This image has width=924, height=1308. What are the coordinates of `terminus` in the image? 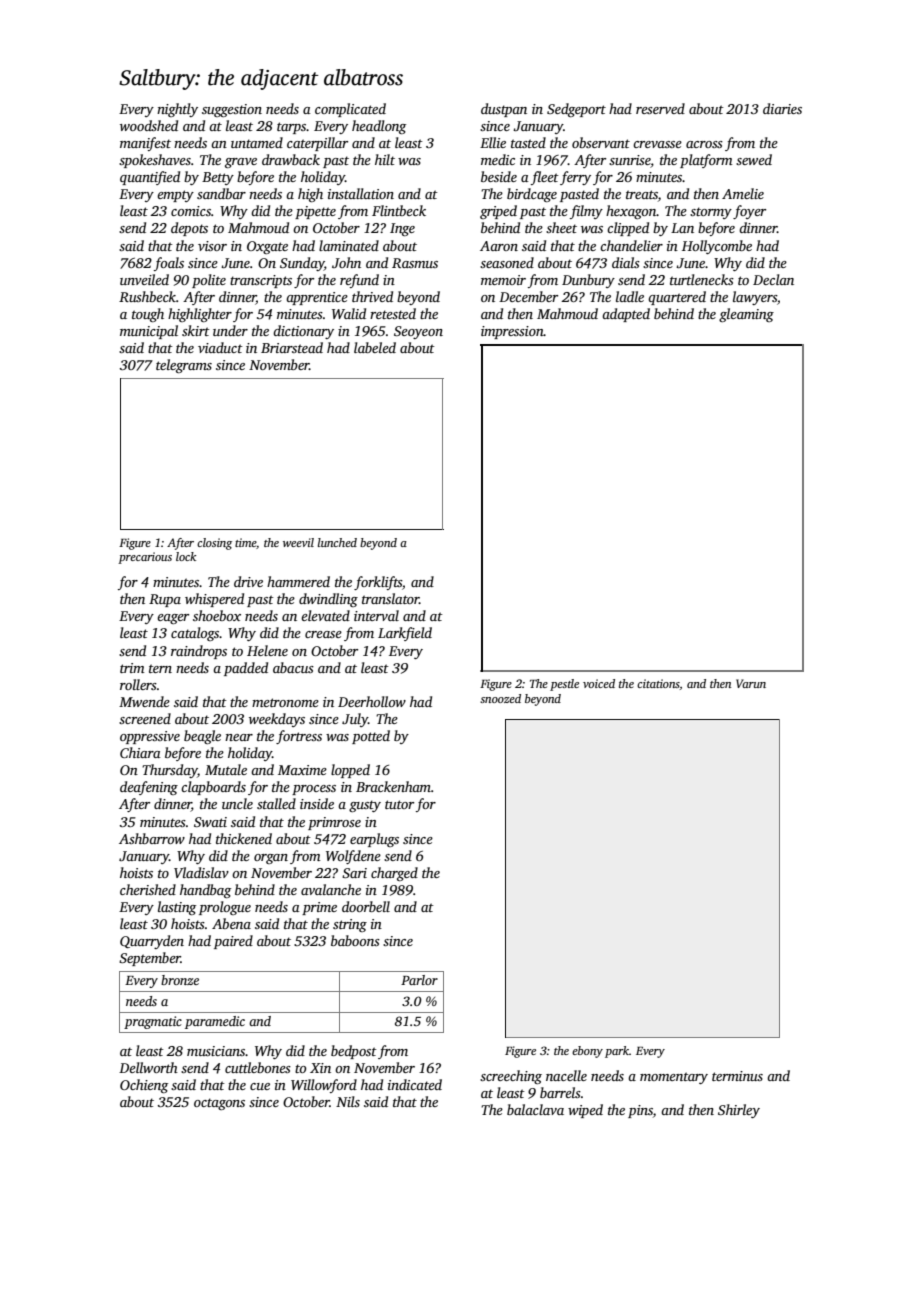 It's located at (737, 1076).
